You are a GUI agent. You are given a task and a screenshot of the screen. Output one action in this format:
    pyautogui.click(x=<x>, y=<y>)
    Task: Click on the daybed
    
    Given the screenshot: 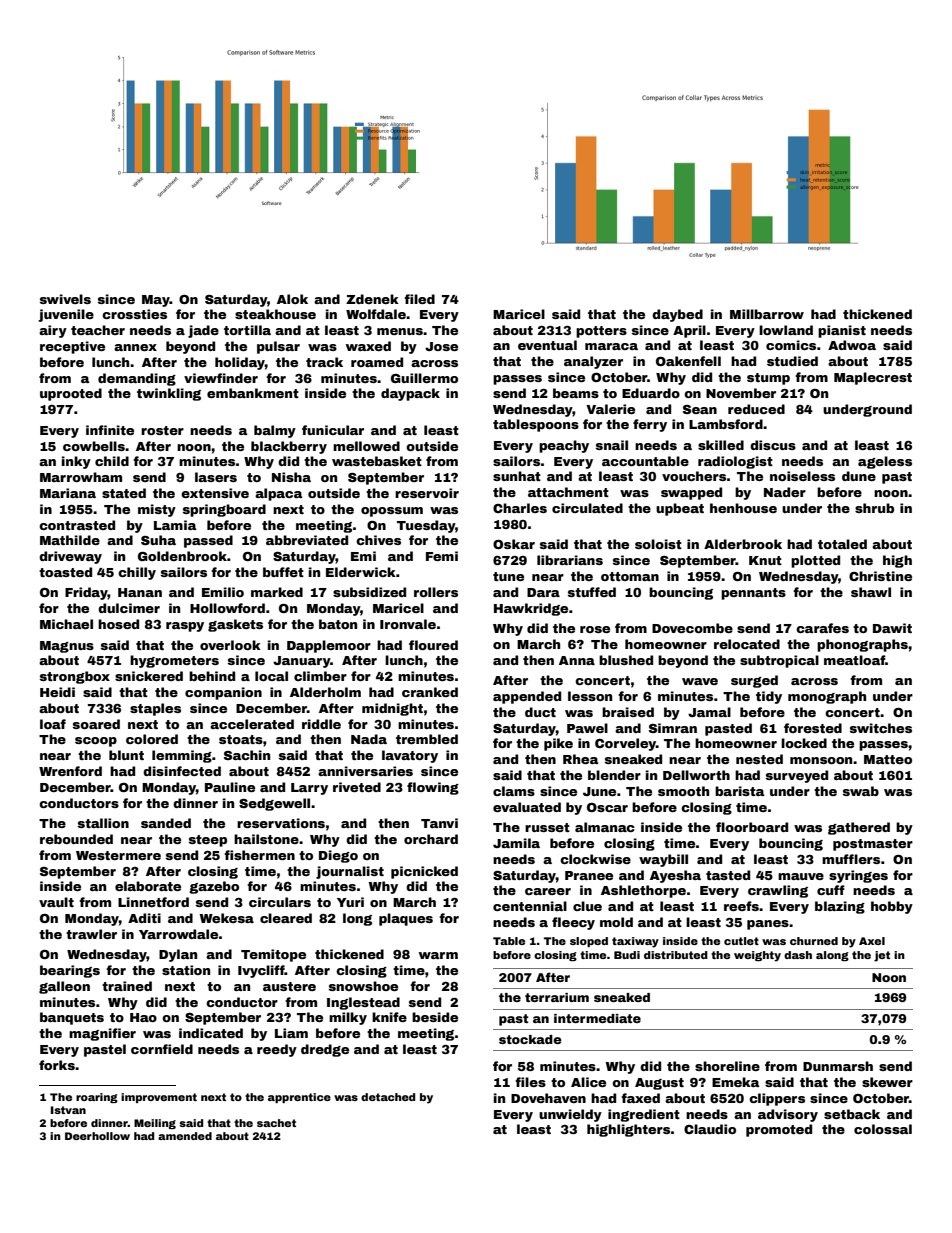 What is the action you would take?
    pyautogui.click(x=677, y=315)
